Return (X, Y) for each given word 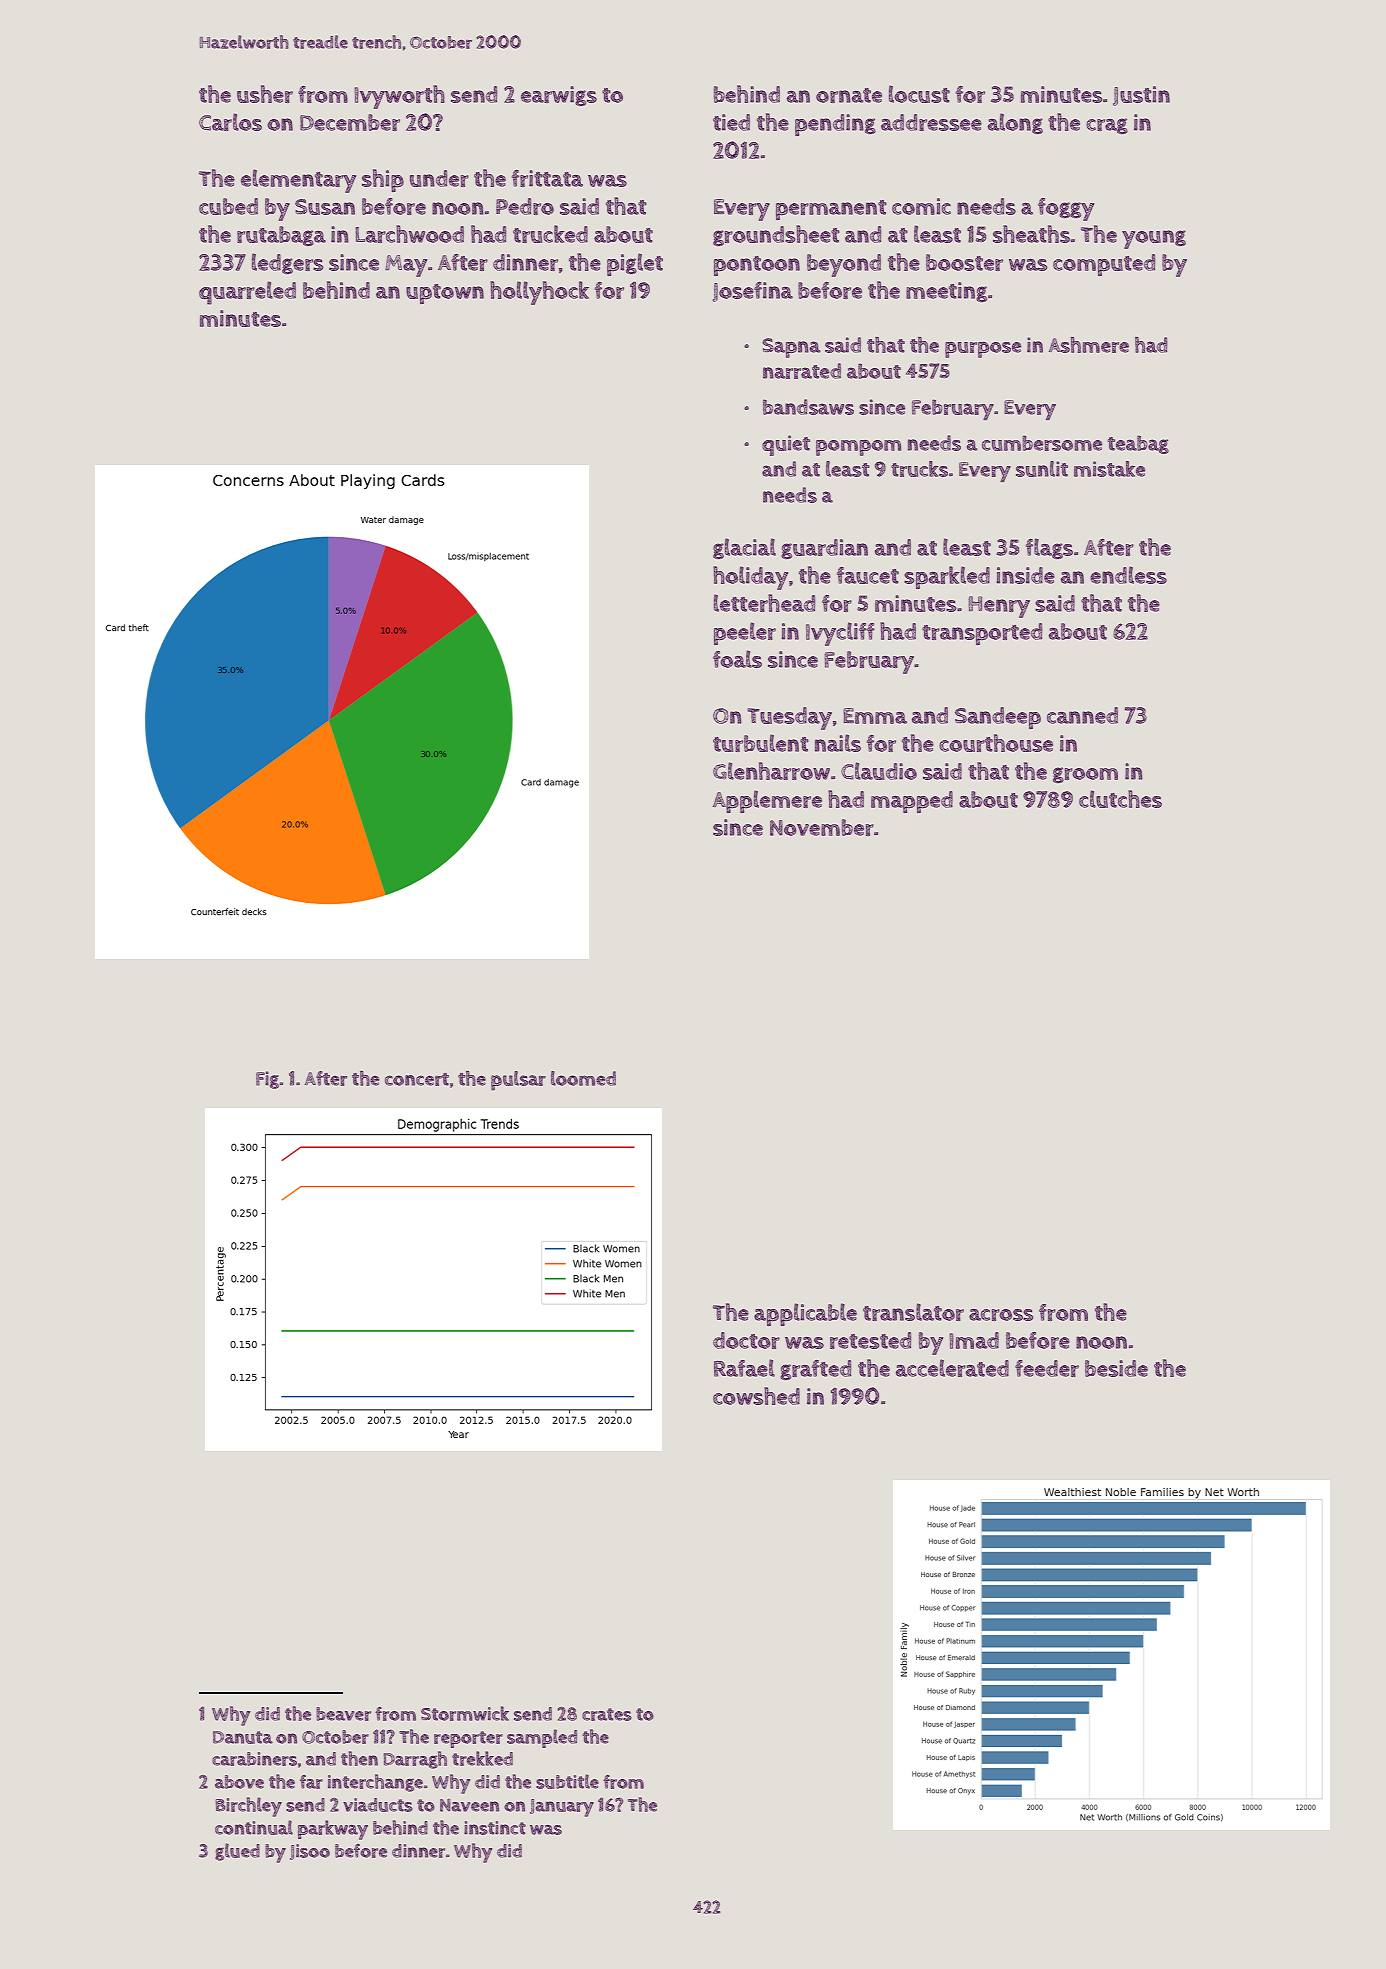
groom (1085, 775)
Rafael (744, 1368)
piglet (635, 264)
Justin (1141, 96)
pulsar (518, 1081)
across (1001, 1315)
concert (417, 1079)
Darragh (415, 1760)
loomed (583, 1078)
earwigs (559, 96)
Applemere (767, 801)
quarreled (247, 293)
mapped (912, 802)
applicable (805, 1314)
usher (265, 94)
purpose (983, 350)
